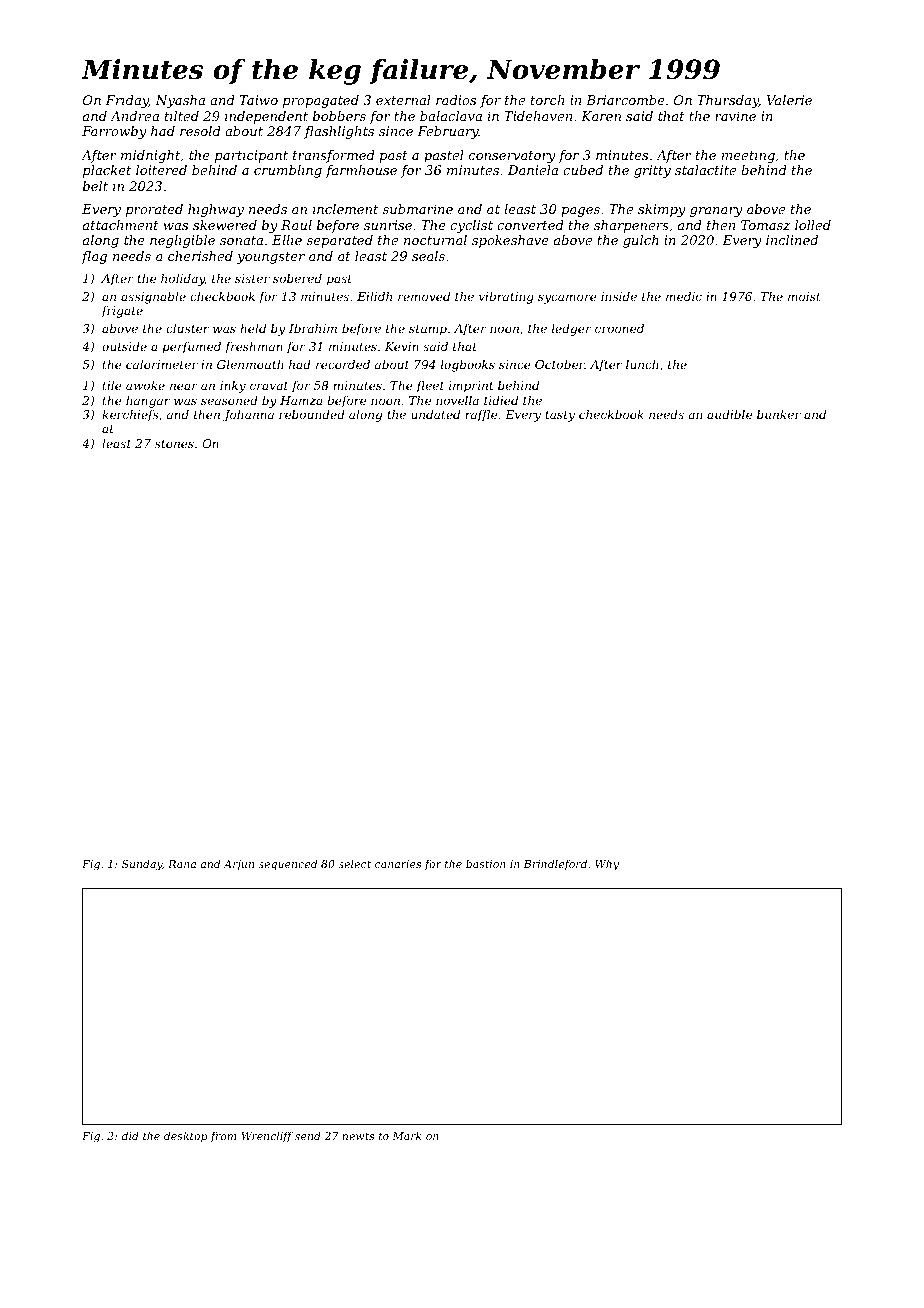  I want to click on recorded, so click(343, 364).
